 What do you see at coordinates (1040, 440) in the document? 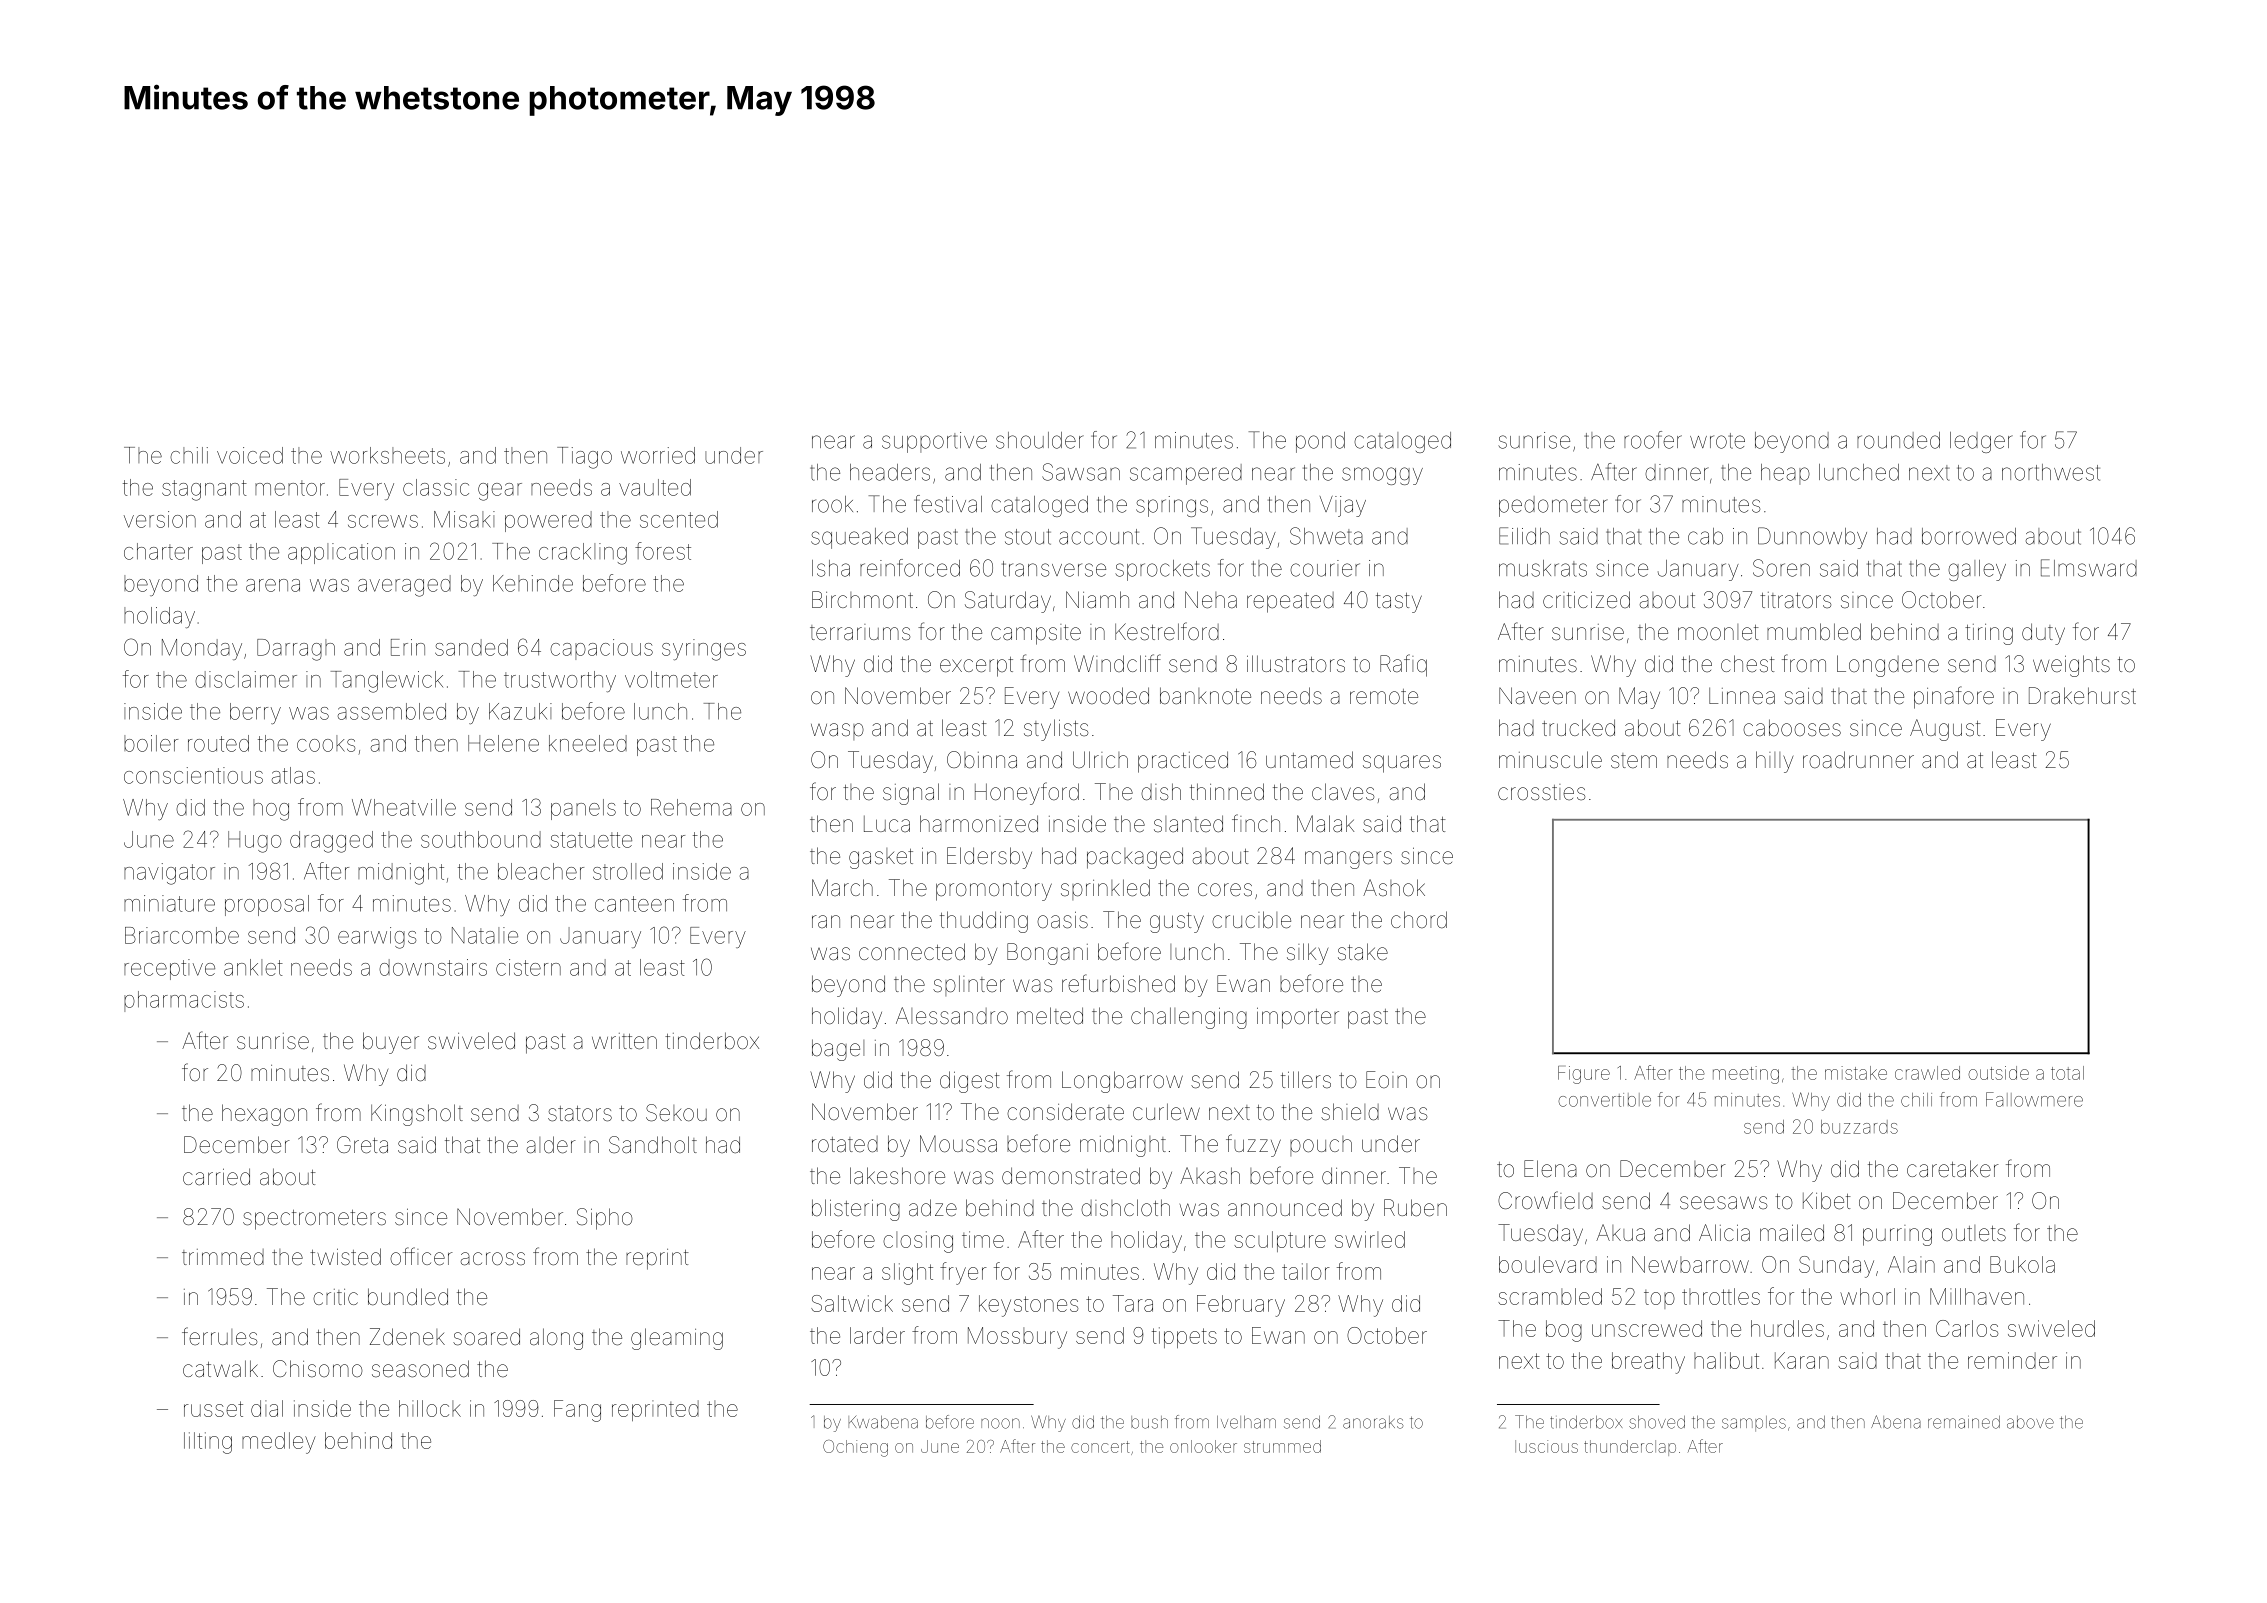
I see `shoulder` at bounding box center [1040, 440].
